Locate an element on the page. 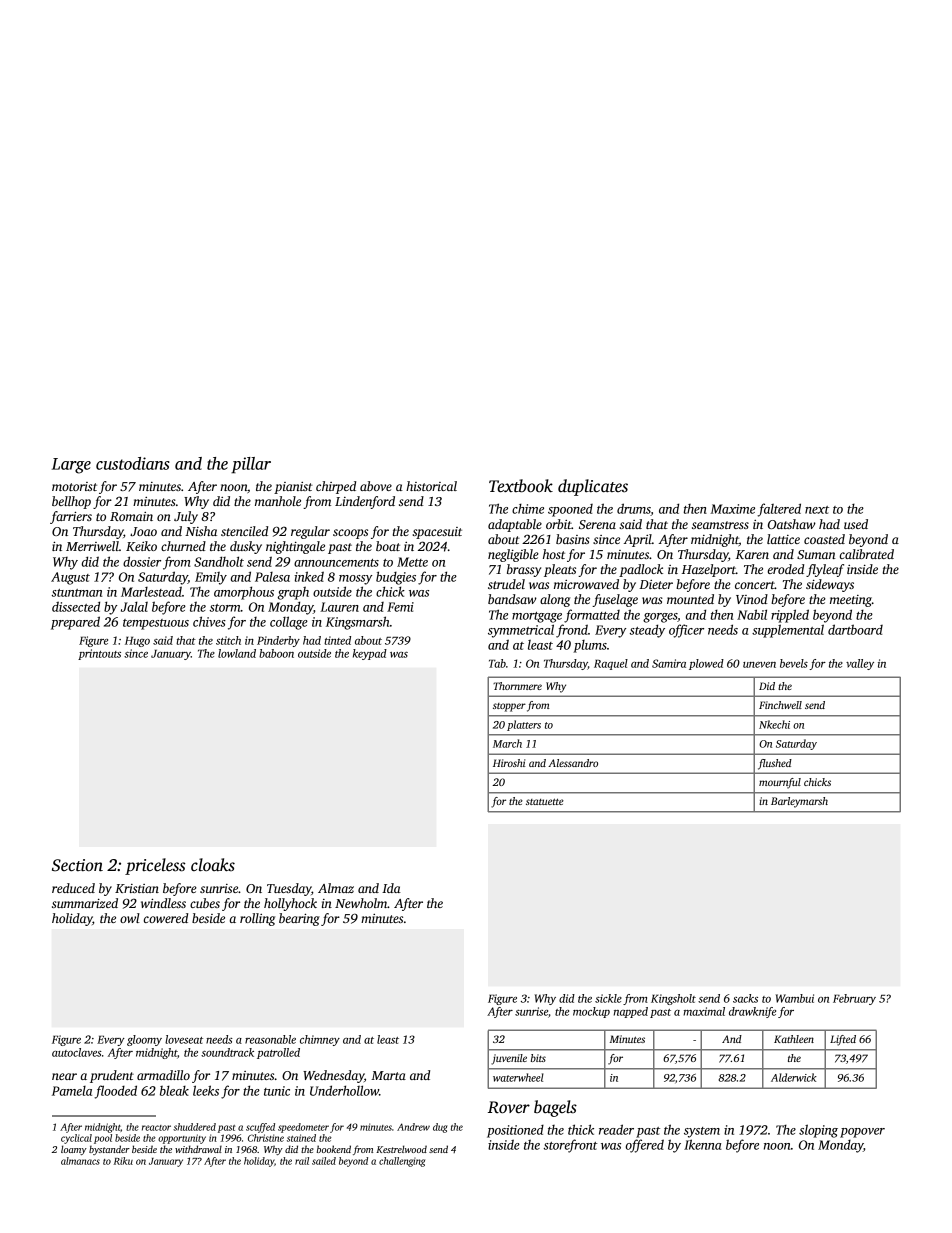  duplicates is located at coordinates (593, 487).
